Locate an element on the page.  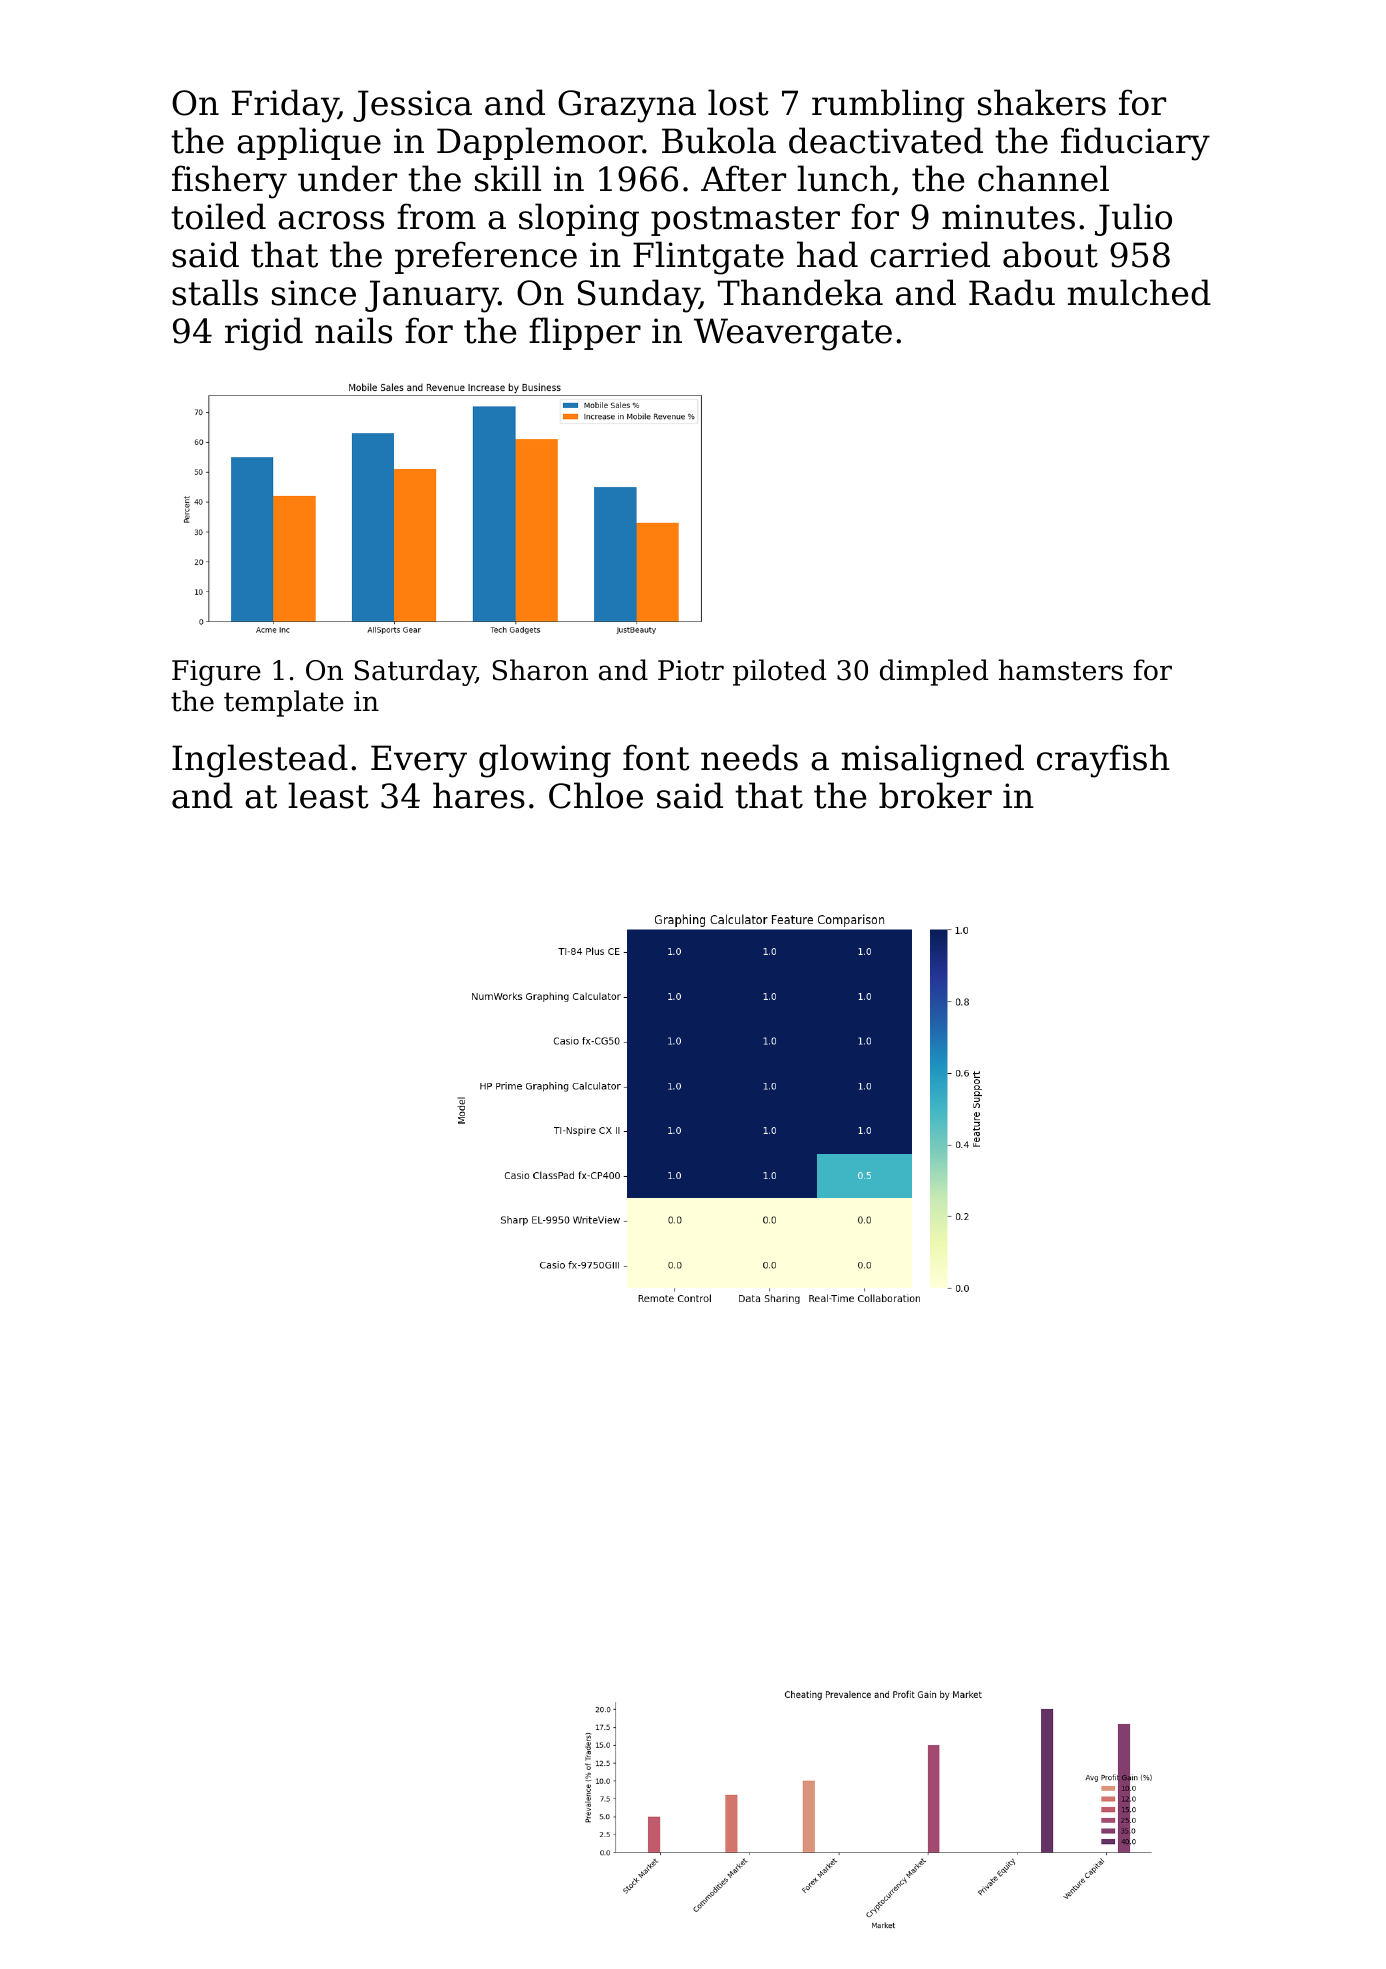
preference is located at coordinates (486, 257).
